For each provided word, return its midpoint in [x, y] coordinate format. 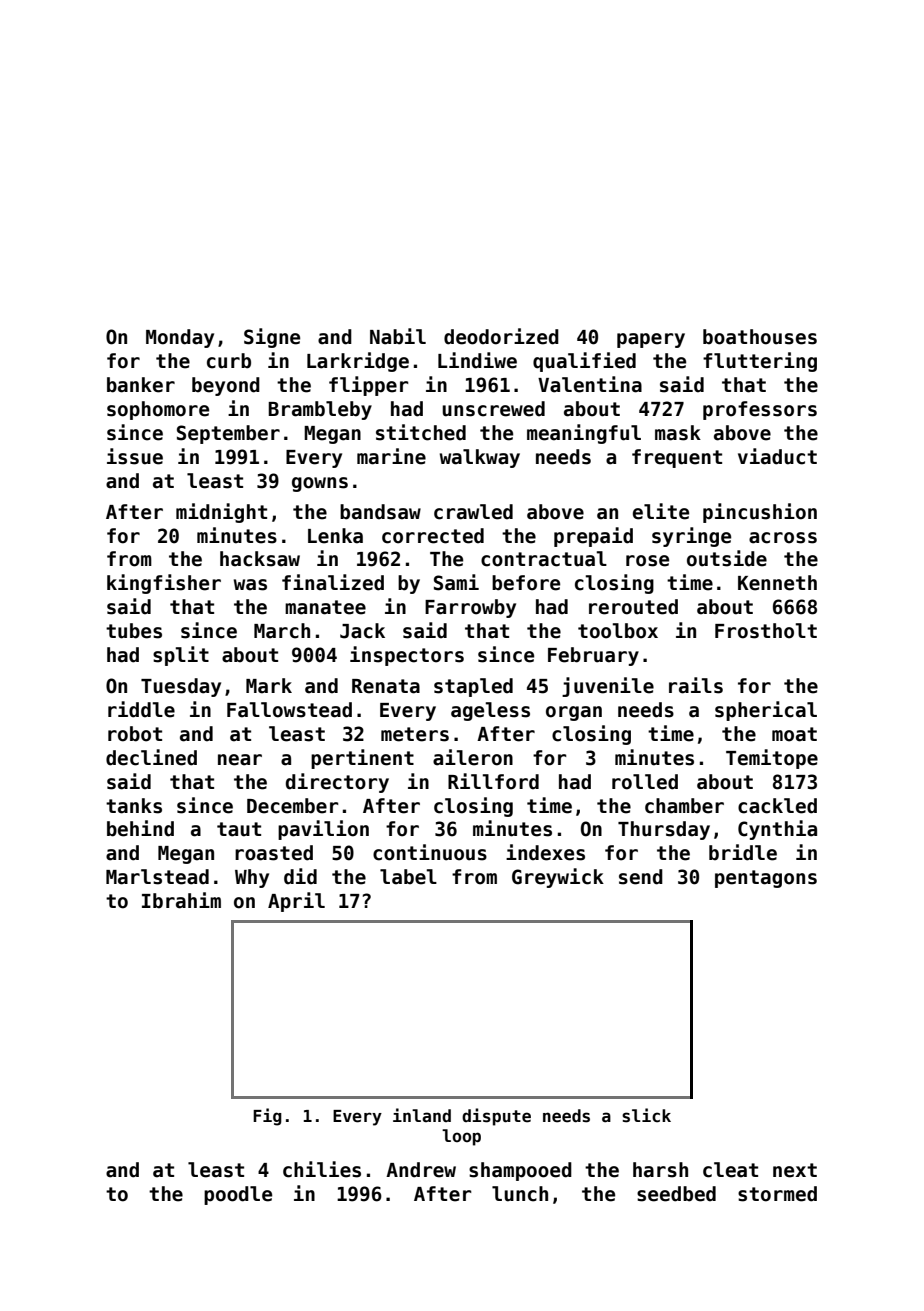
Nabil [398, 336]
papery [651, 340]
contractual [544, 559]
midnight [221, 513]
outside [727, 558]
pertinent [362, 759]
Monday [180, 338]
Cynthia [777, 830]
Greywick [558, 878]
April [296, 902]
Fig [267, 1117]
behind [140, 828]
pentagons [766, 879]
